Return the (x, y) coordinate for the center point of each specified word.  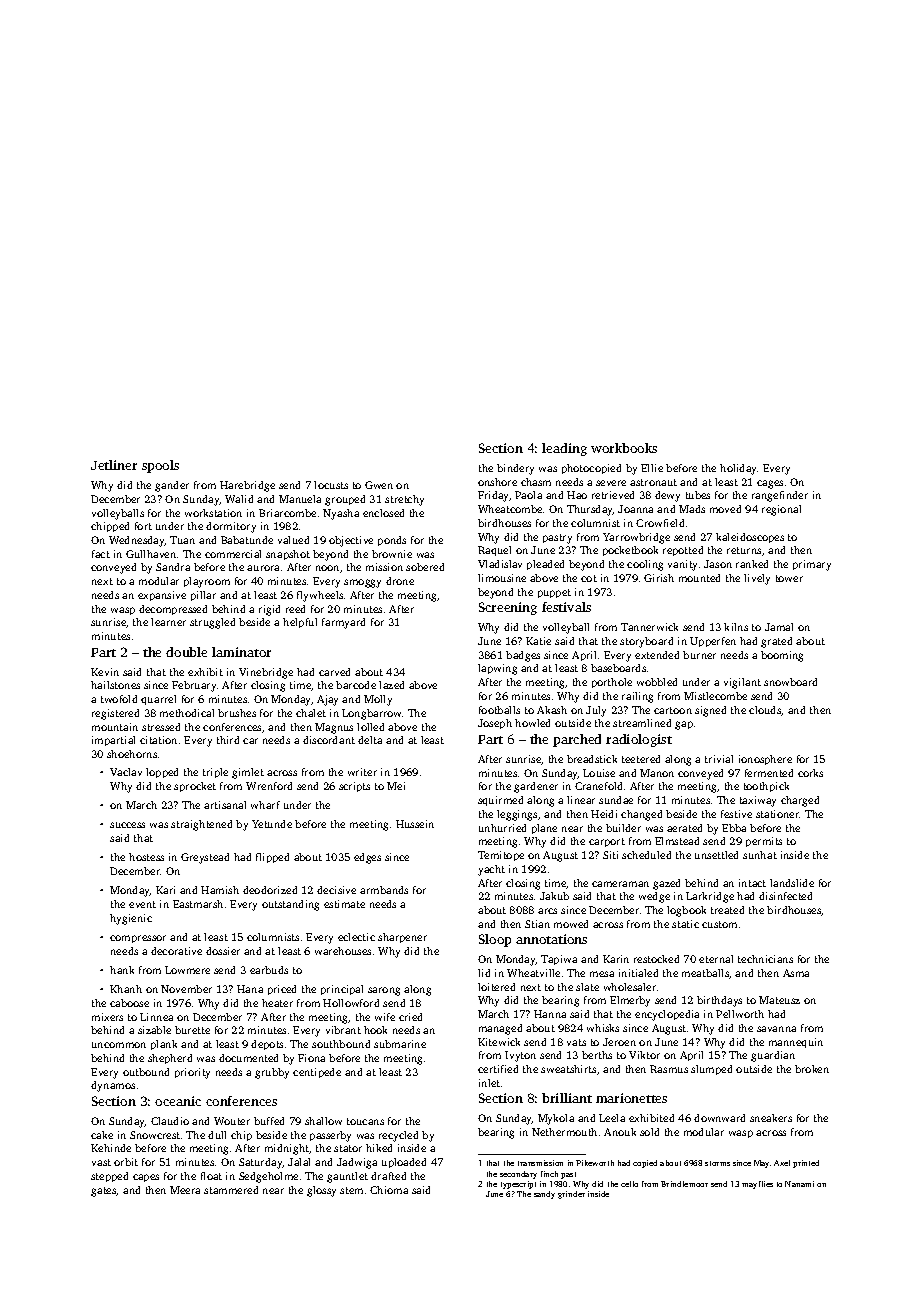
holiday (738, 469)
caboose (129, 1003)
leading (564, 449)
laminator (241, 652)
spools (160, 466)
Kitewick (499, 1042)
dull (217, 1135)
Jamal (779, 627)
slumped (711, 1070)
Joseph (495, 724)
